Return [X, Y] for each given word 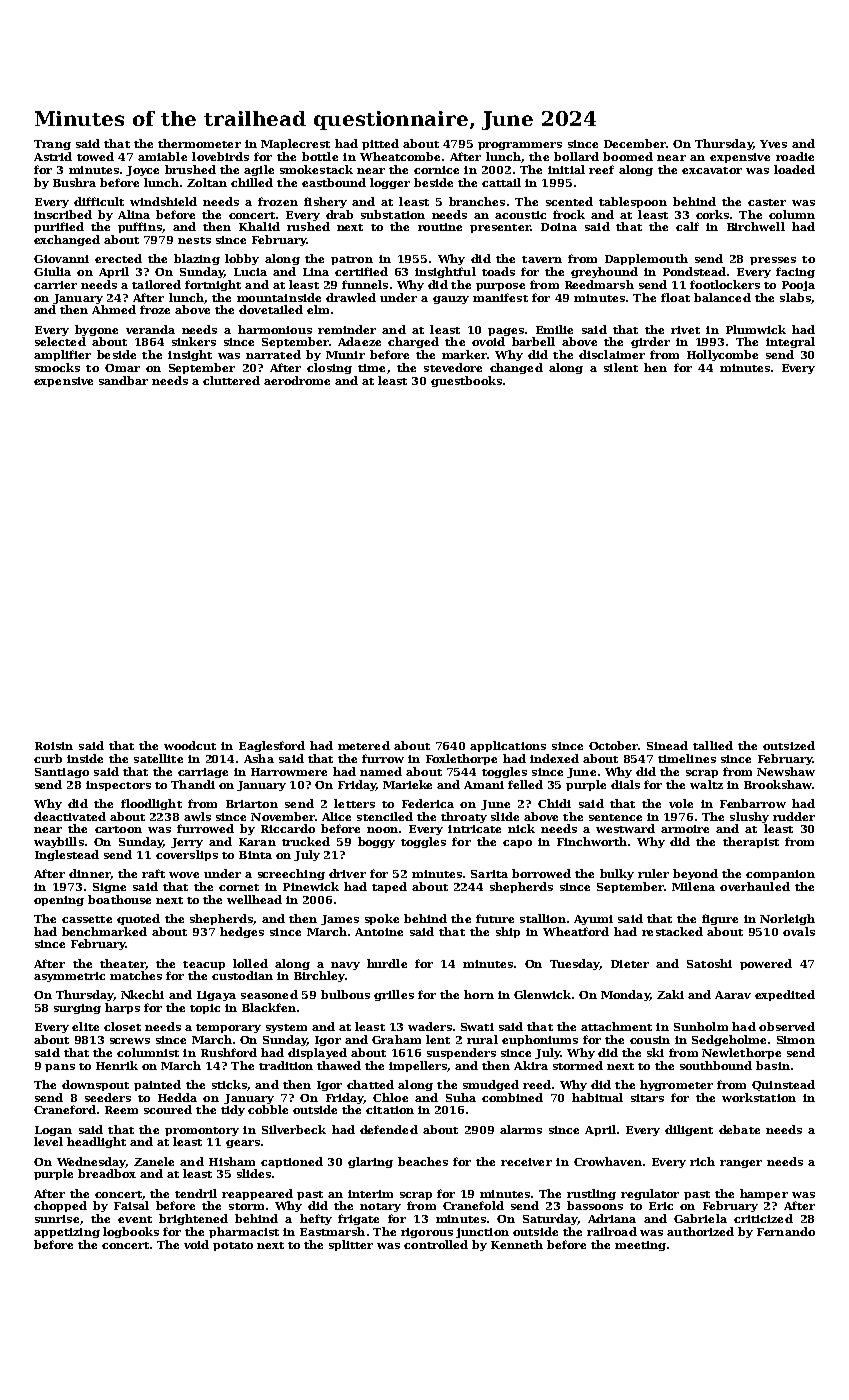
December [635, 143]
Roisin [54, 746]
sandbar [123, 380]
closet [122, 1026]
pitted [380, 144]
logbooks [131, 1232]
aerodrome [297, 380]
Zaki [670, 994]
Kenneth [517, 1244]
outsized [789, 745]
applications [508, 746]
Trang [52, 145]
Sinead [667, 745]
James [340, 920]
